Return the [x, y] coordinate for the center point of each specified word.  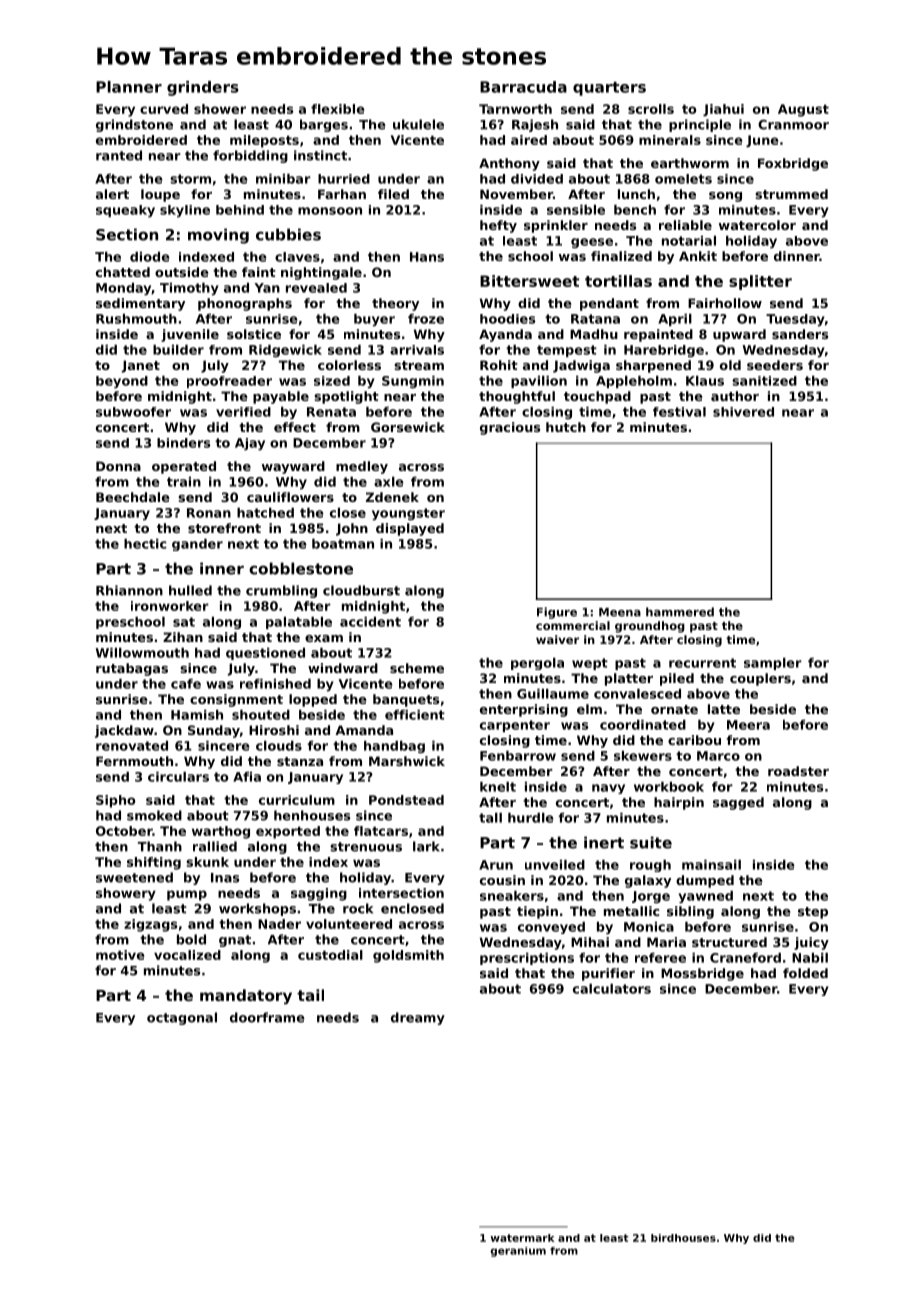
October [124, 831]
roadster [798, 771]
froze [426, 319]
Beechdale [133, 497]
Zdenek [392, 497]
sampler [773, 664]
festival [679, 412]
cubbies [288, 234]
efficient [415, 715]
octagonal [182, 1018]
